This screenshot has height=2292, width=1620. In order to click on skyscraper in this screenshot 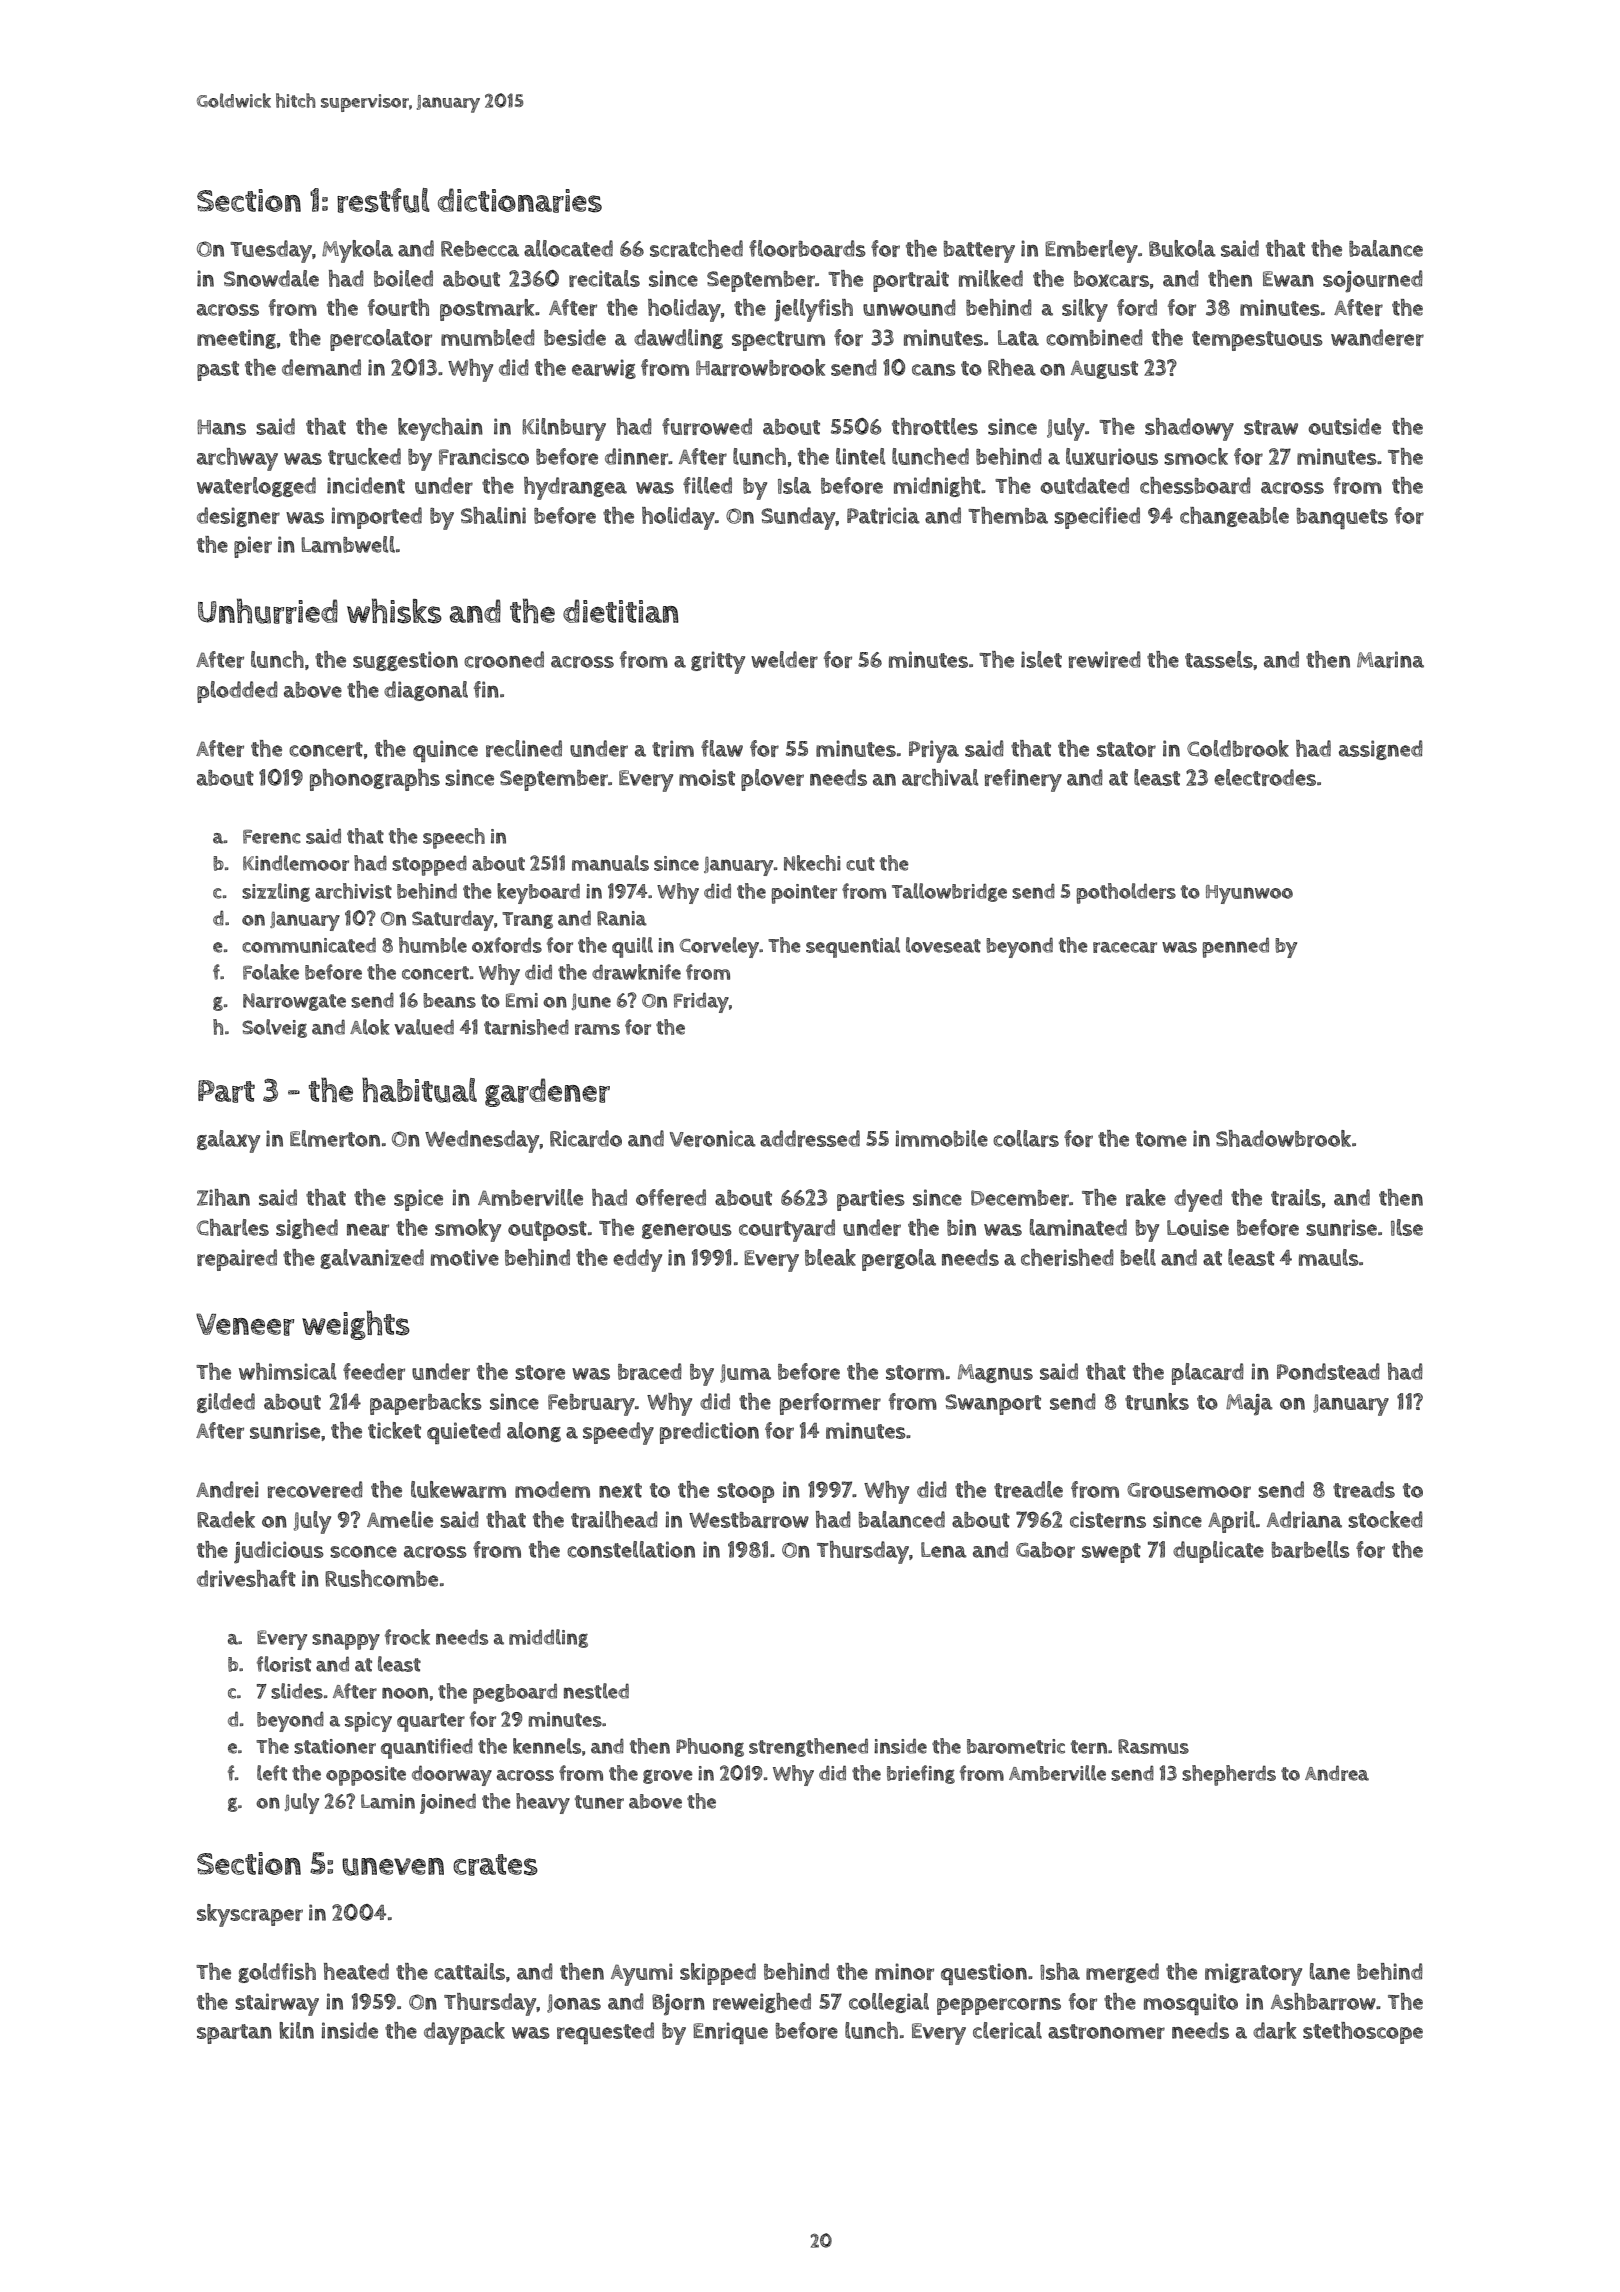, I will do `click(250, 1915)`.
